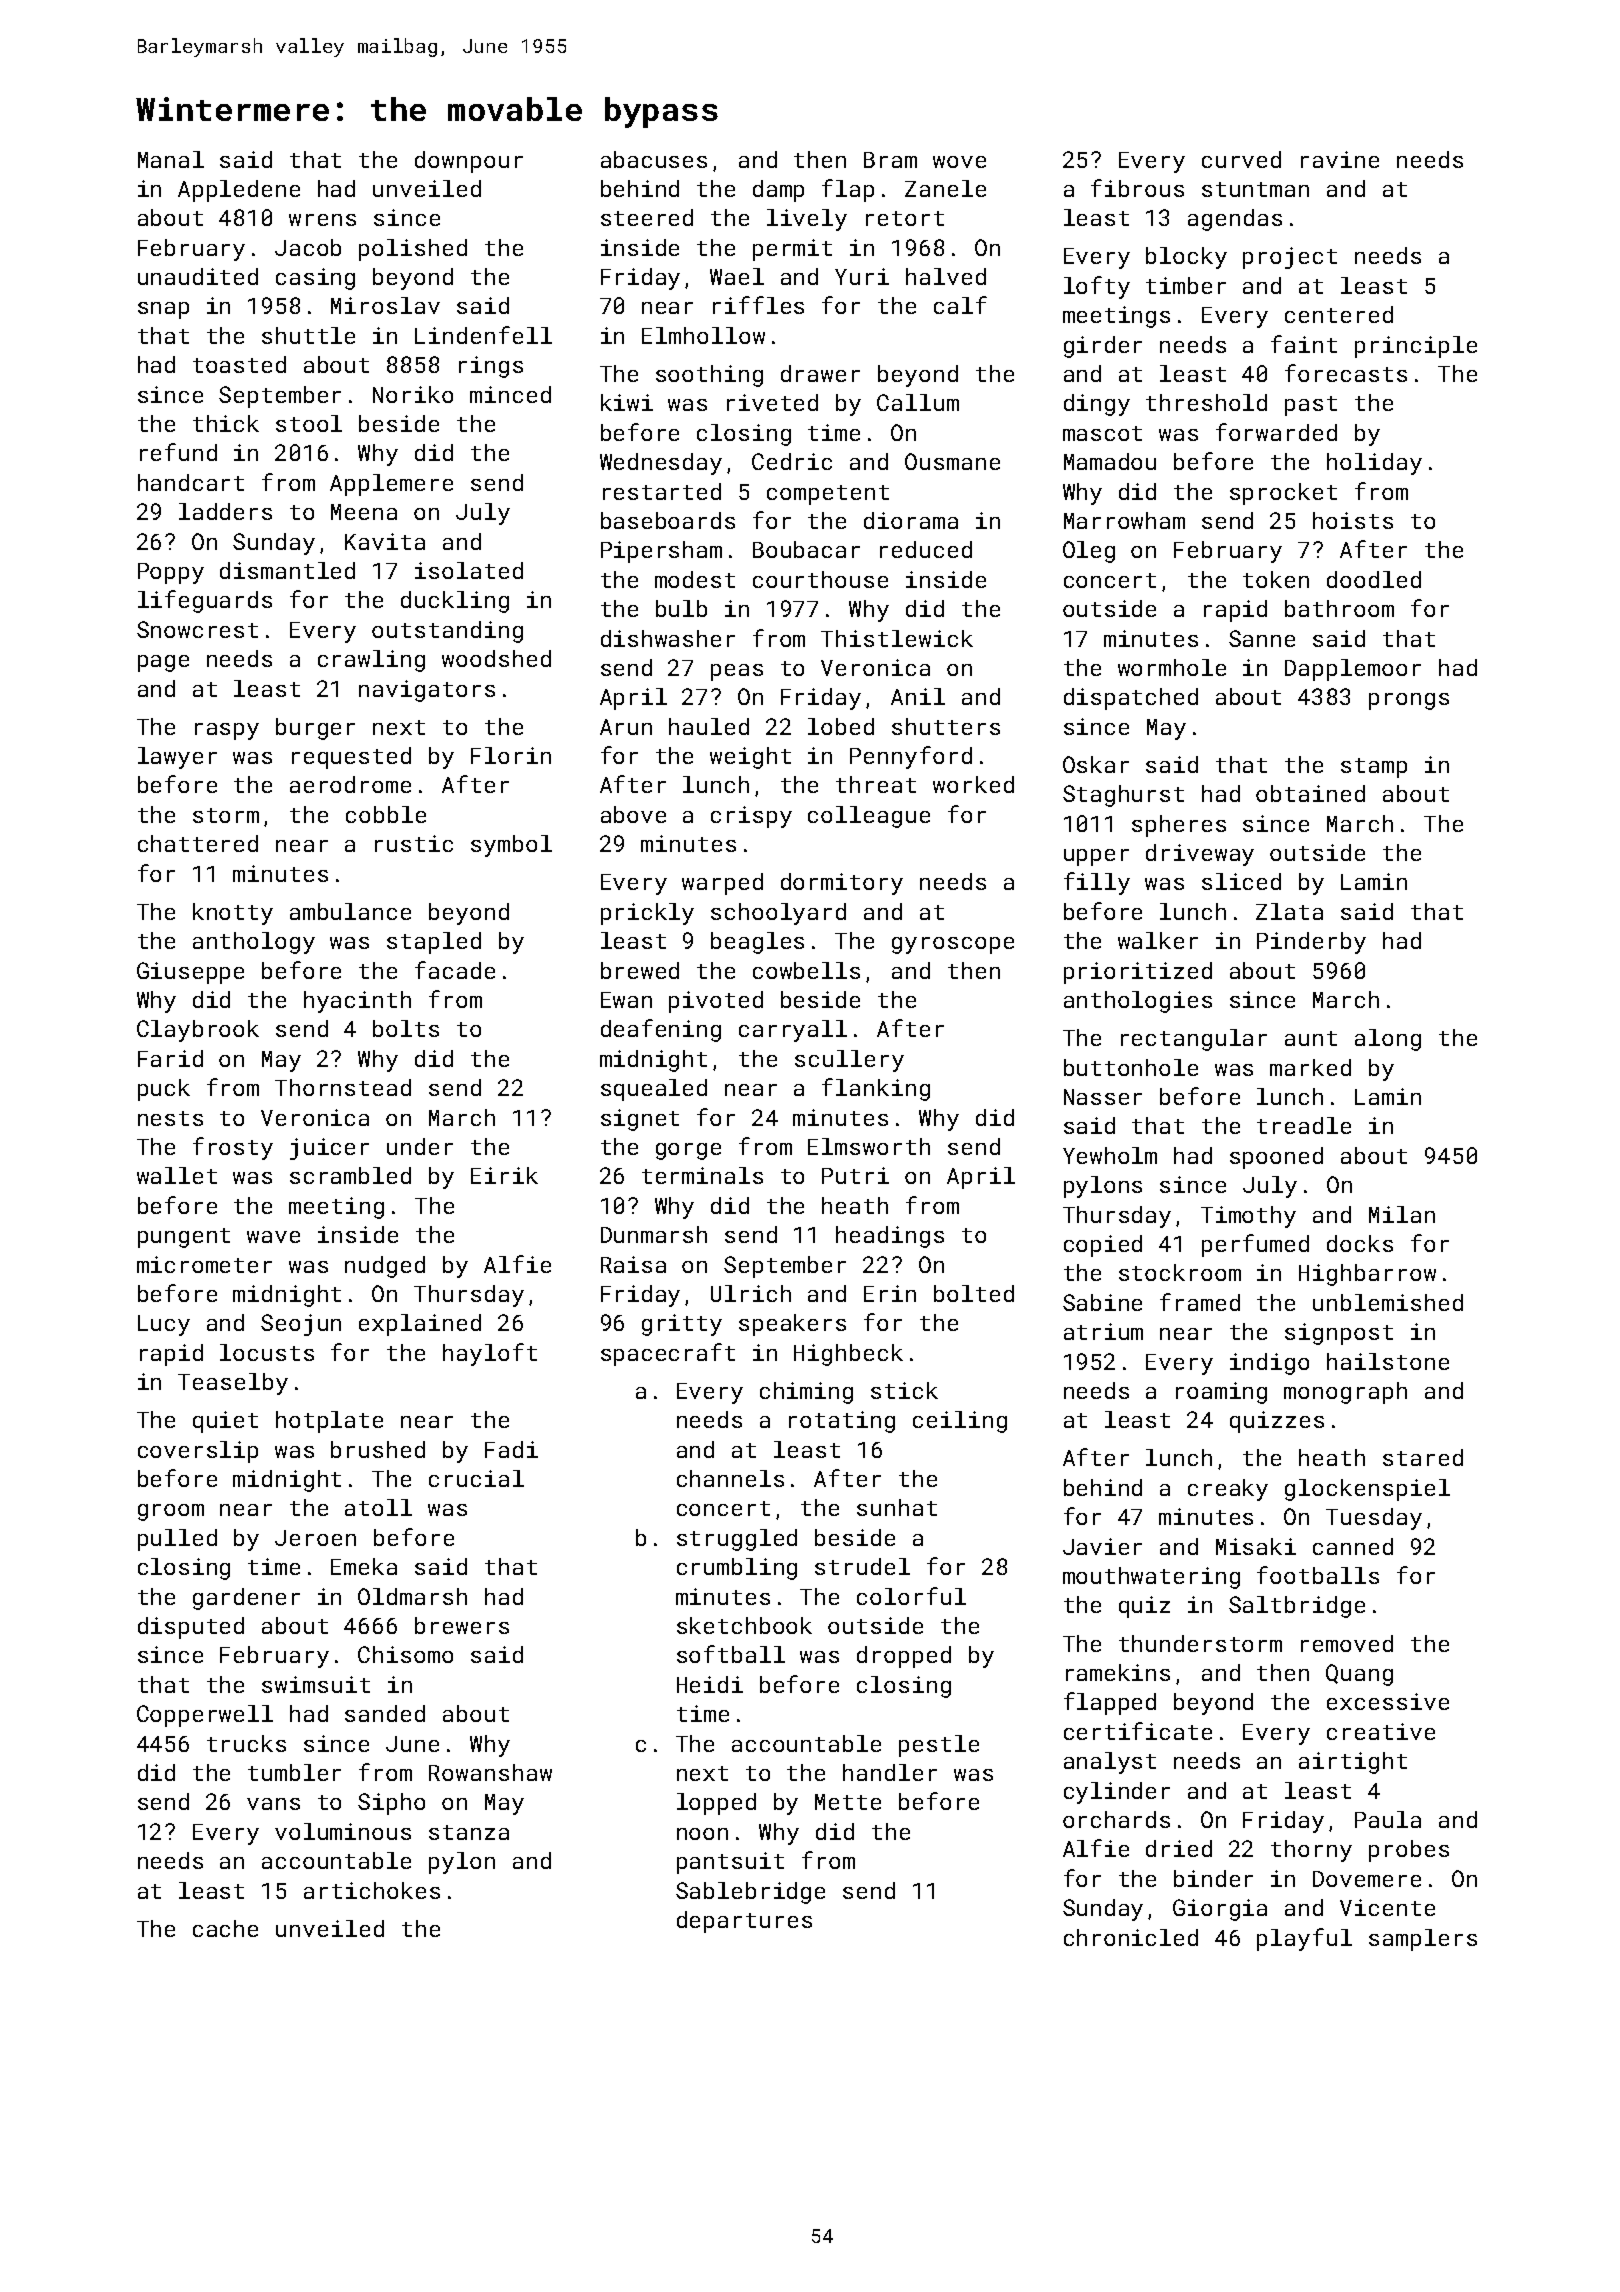  I want to click on Ousmane, so click(952, 461).
